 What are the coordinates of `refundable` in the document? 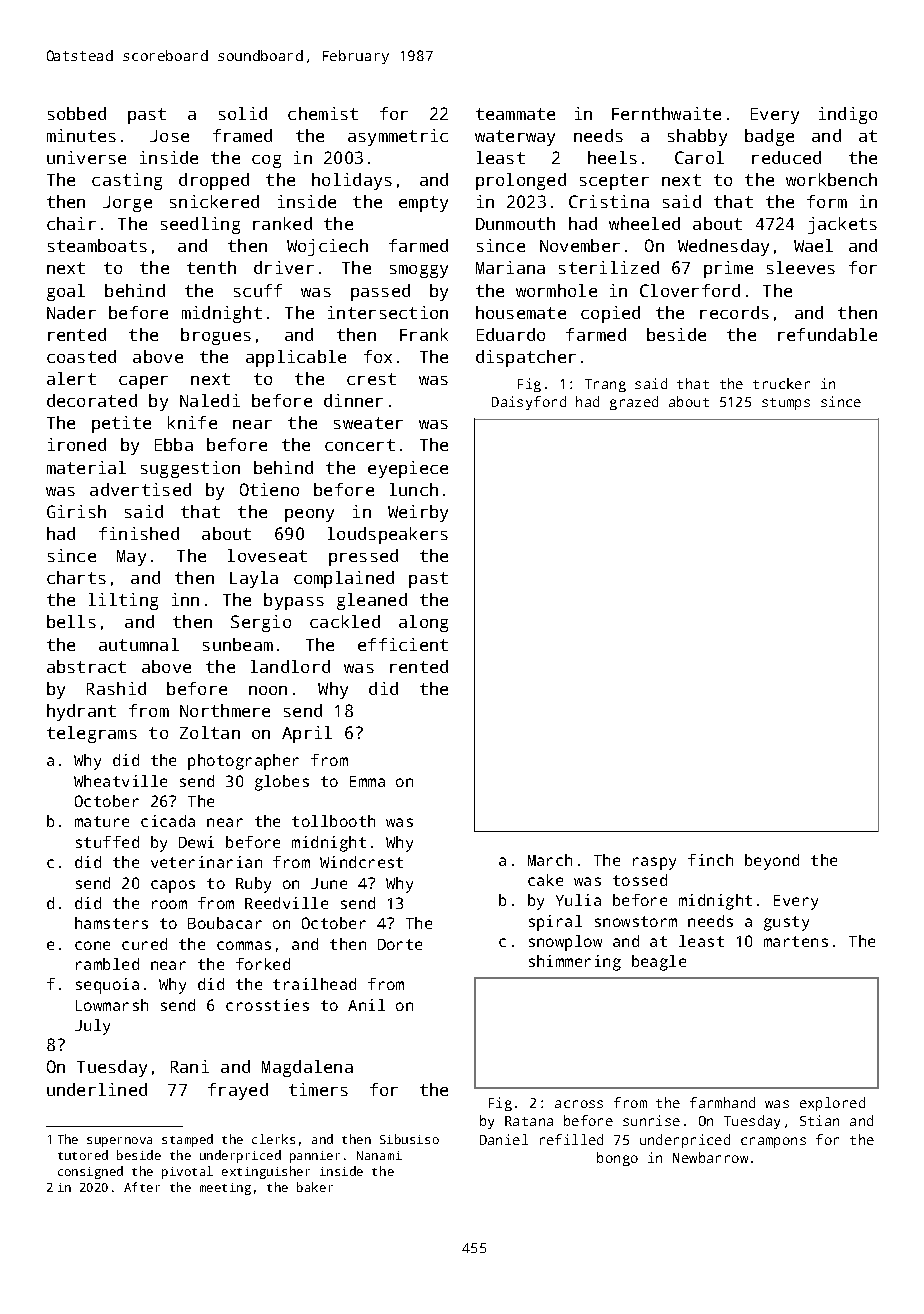 It's located at (827, 334).
